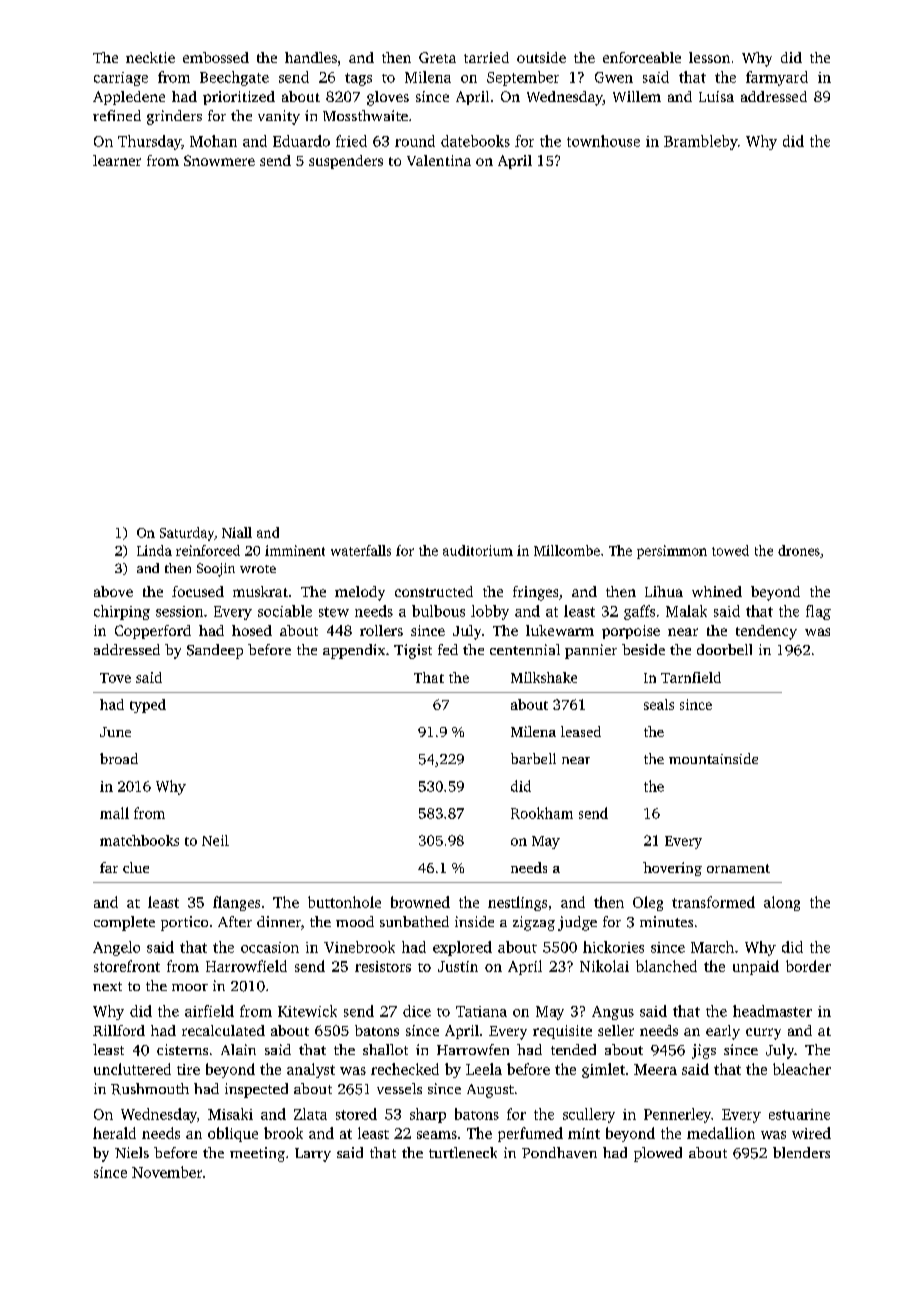 Image resolution: width=924 pixels, height=1308 pixels. I want to click on waterfalls, so click(361, 550).
